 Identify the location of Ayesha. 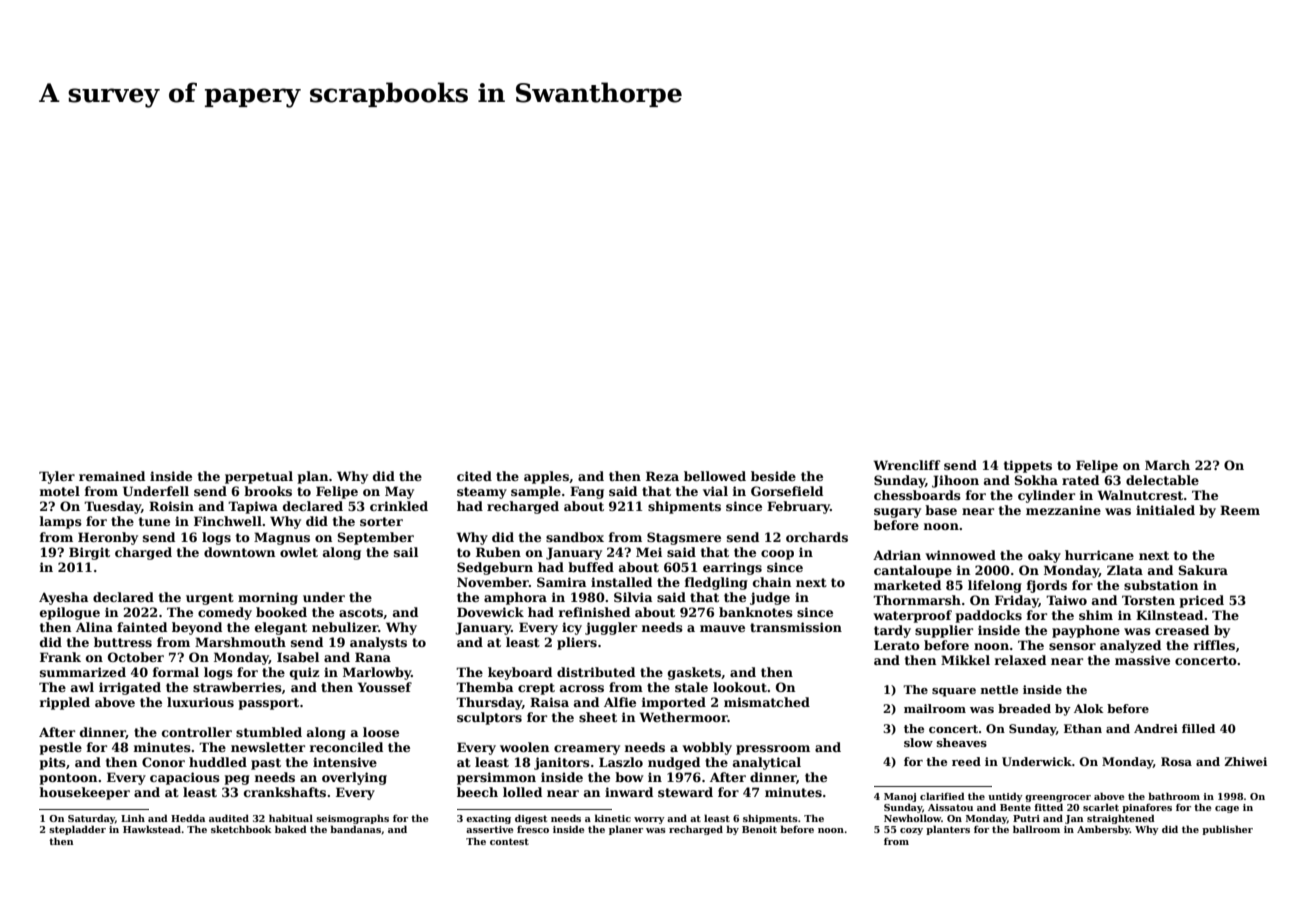
(63, 598).
